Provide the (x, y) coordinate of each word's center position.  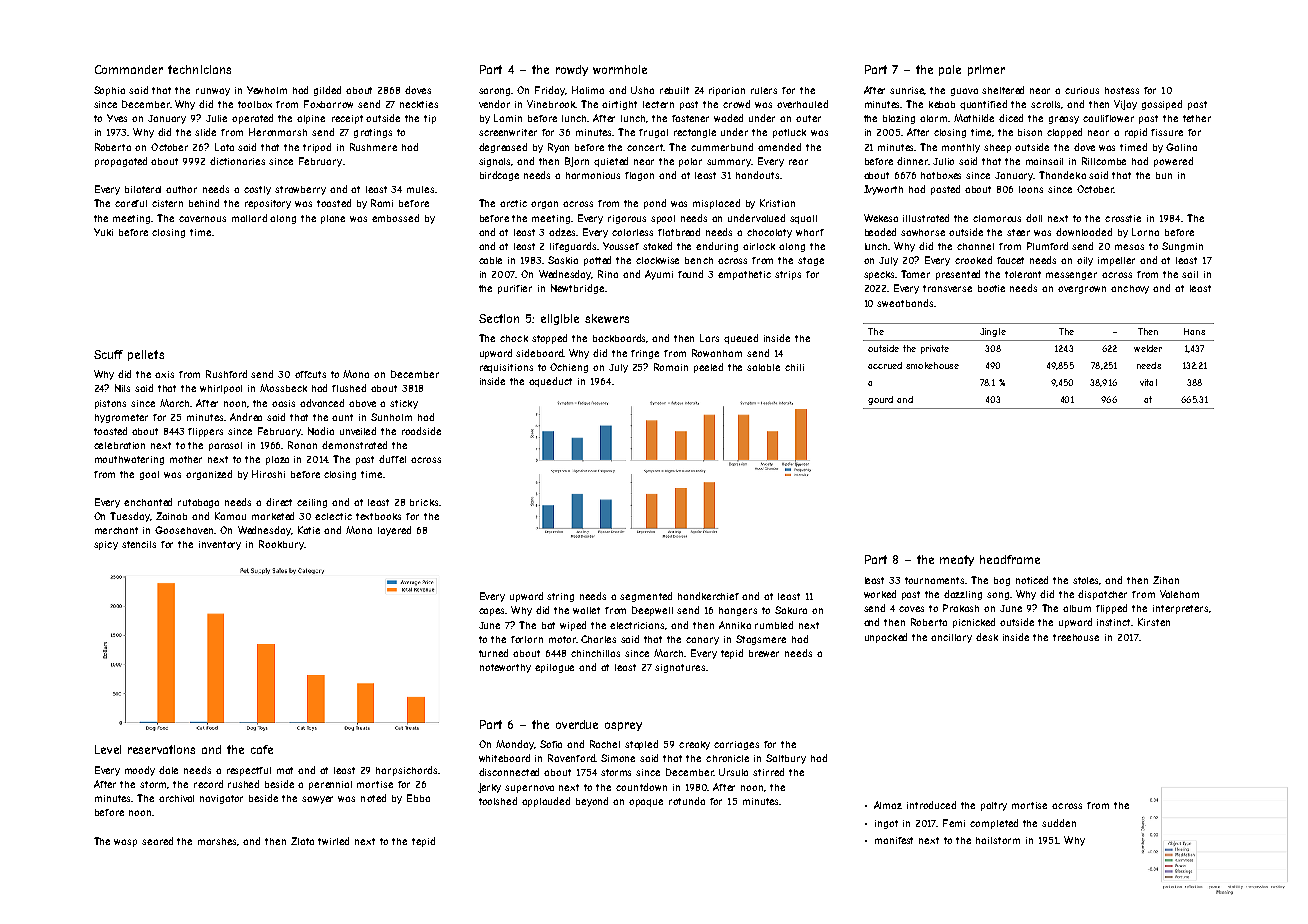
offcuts (310, 374)
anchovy (1130, 289)
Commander (129, 69)
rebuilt (674, 90)
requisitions (506, 368)
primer (986, 70)
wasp (125, 843)
